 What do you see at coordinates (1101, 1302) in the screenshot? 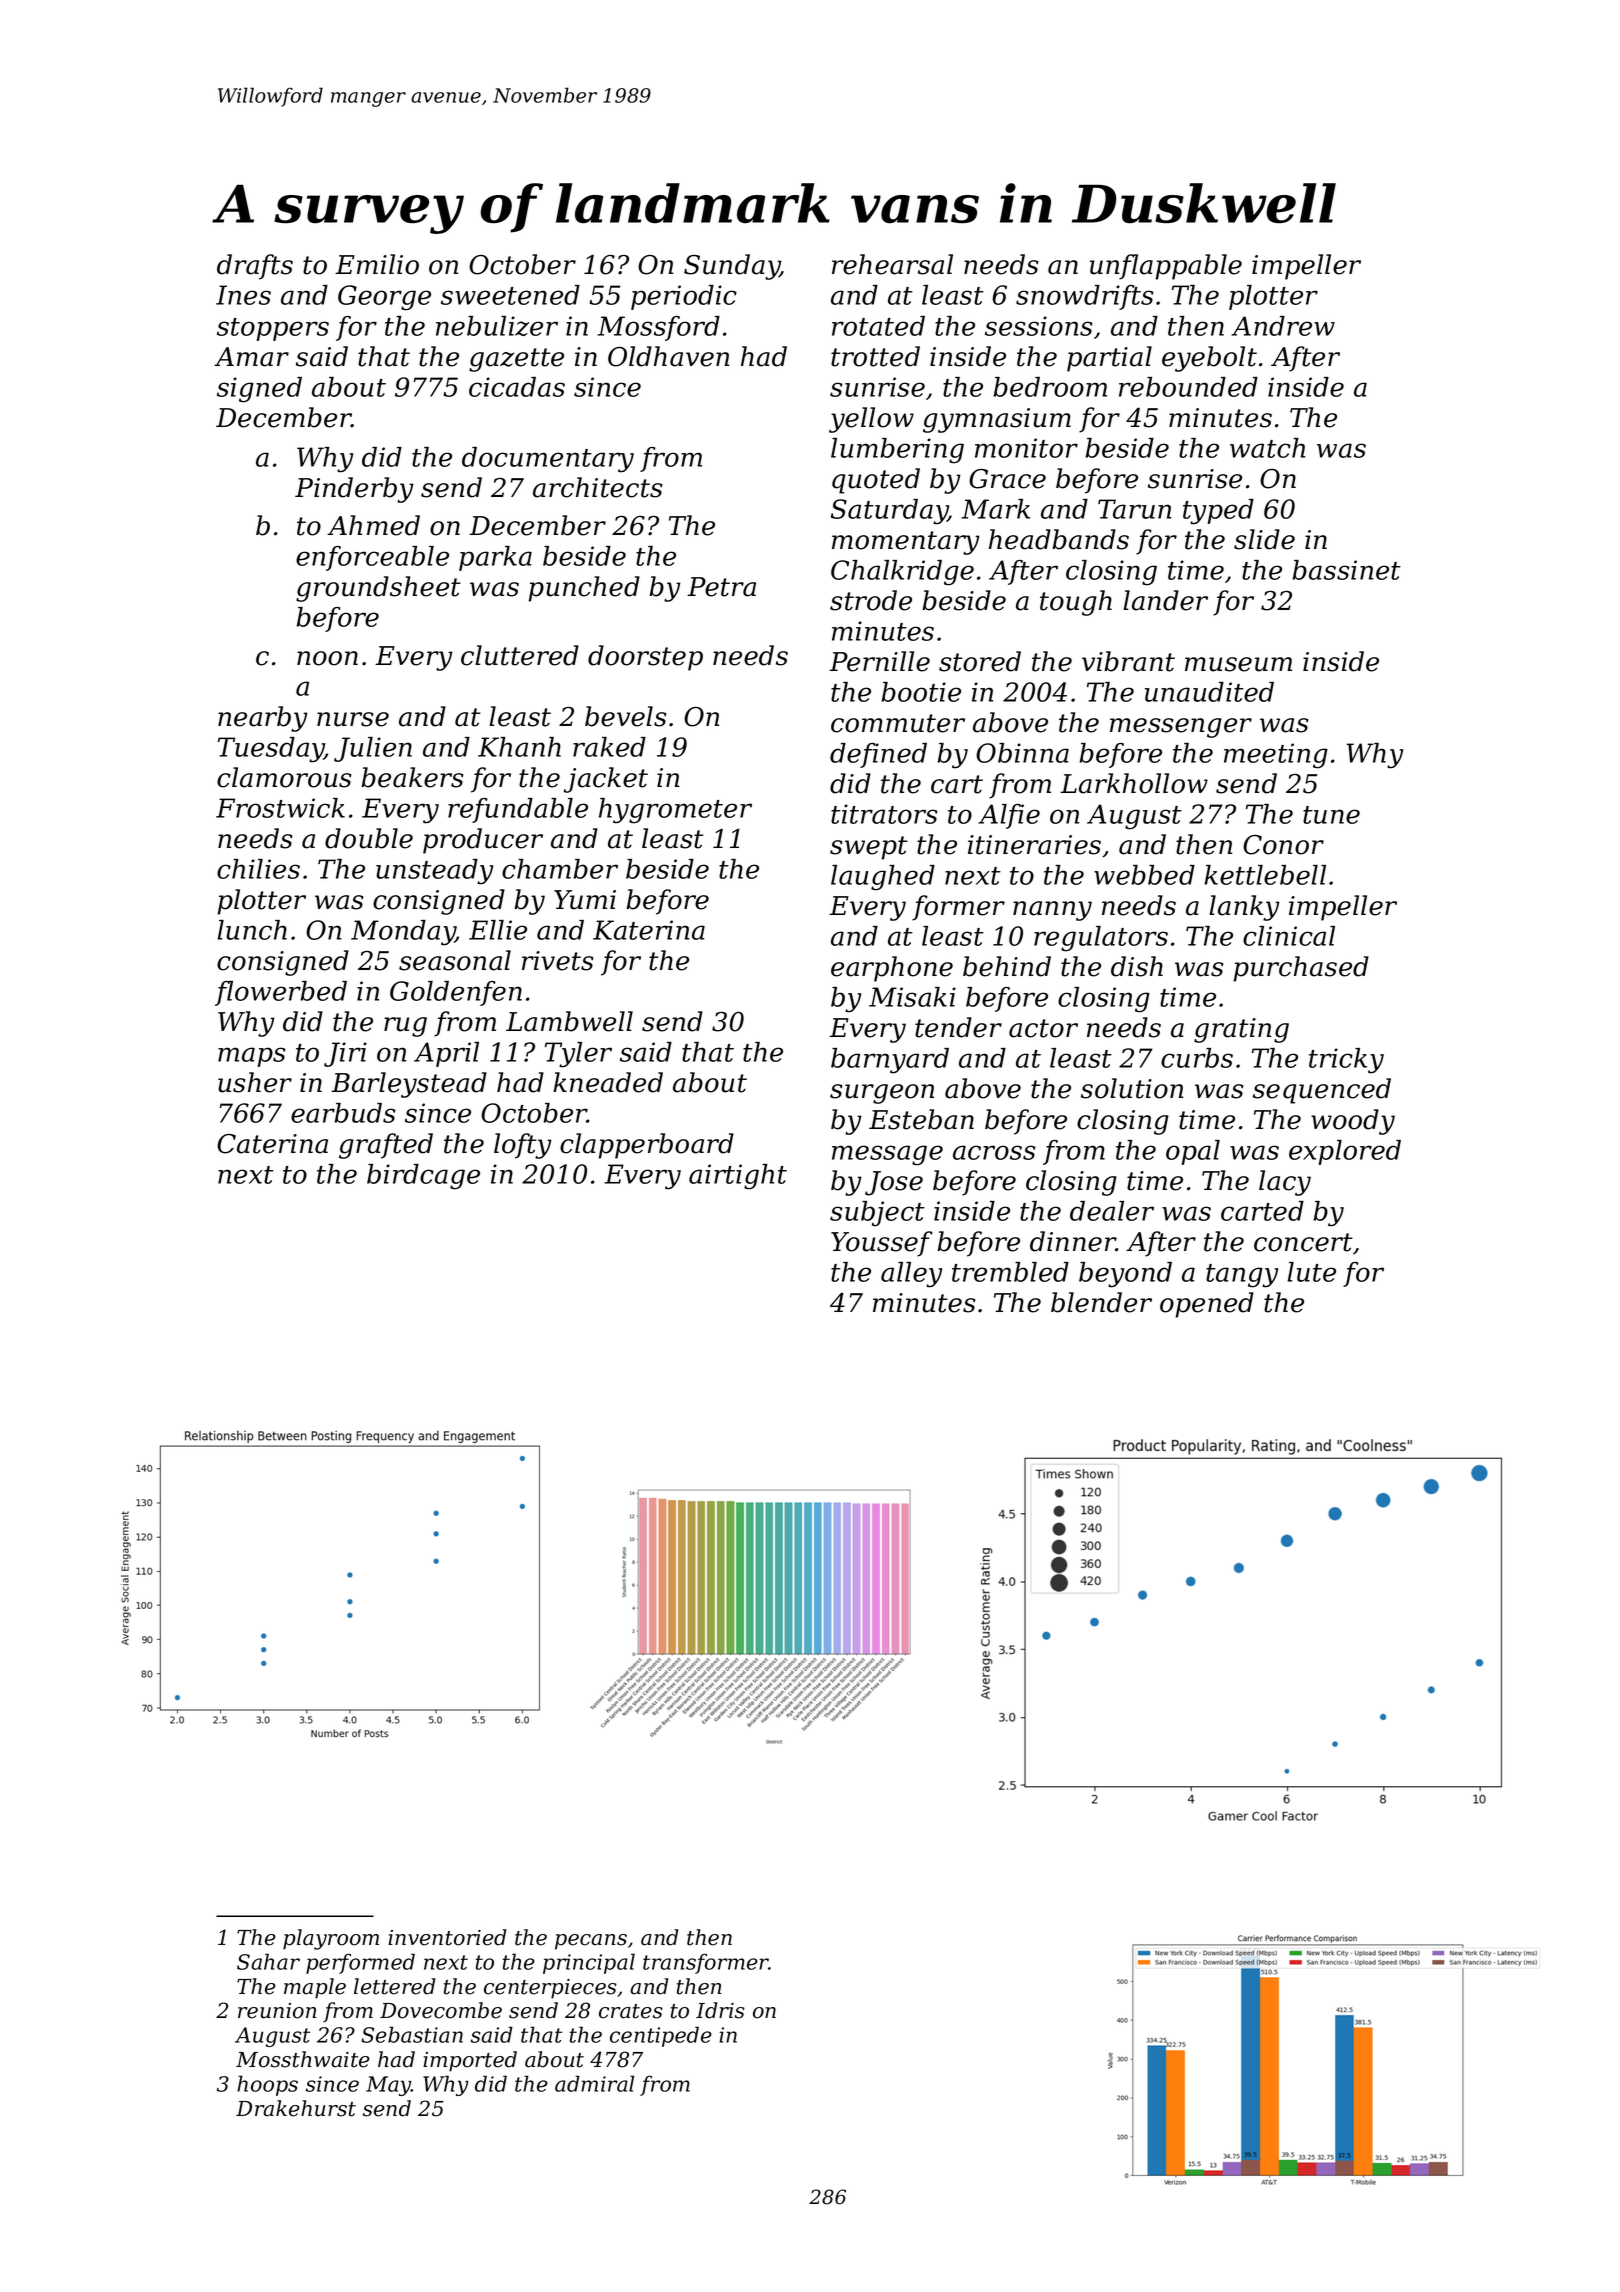
I see `blender` at bounding box center [1101, 1302].
